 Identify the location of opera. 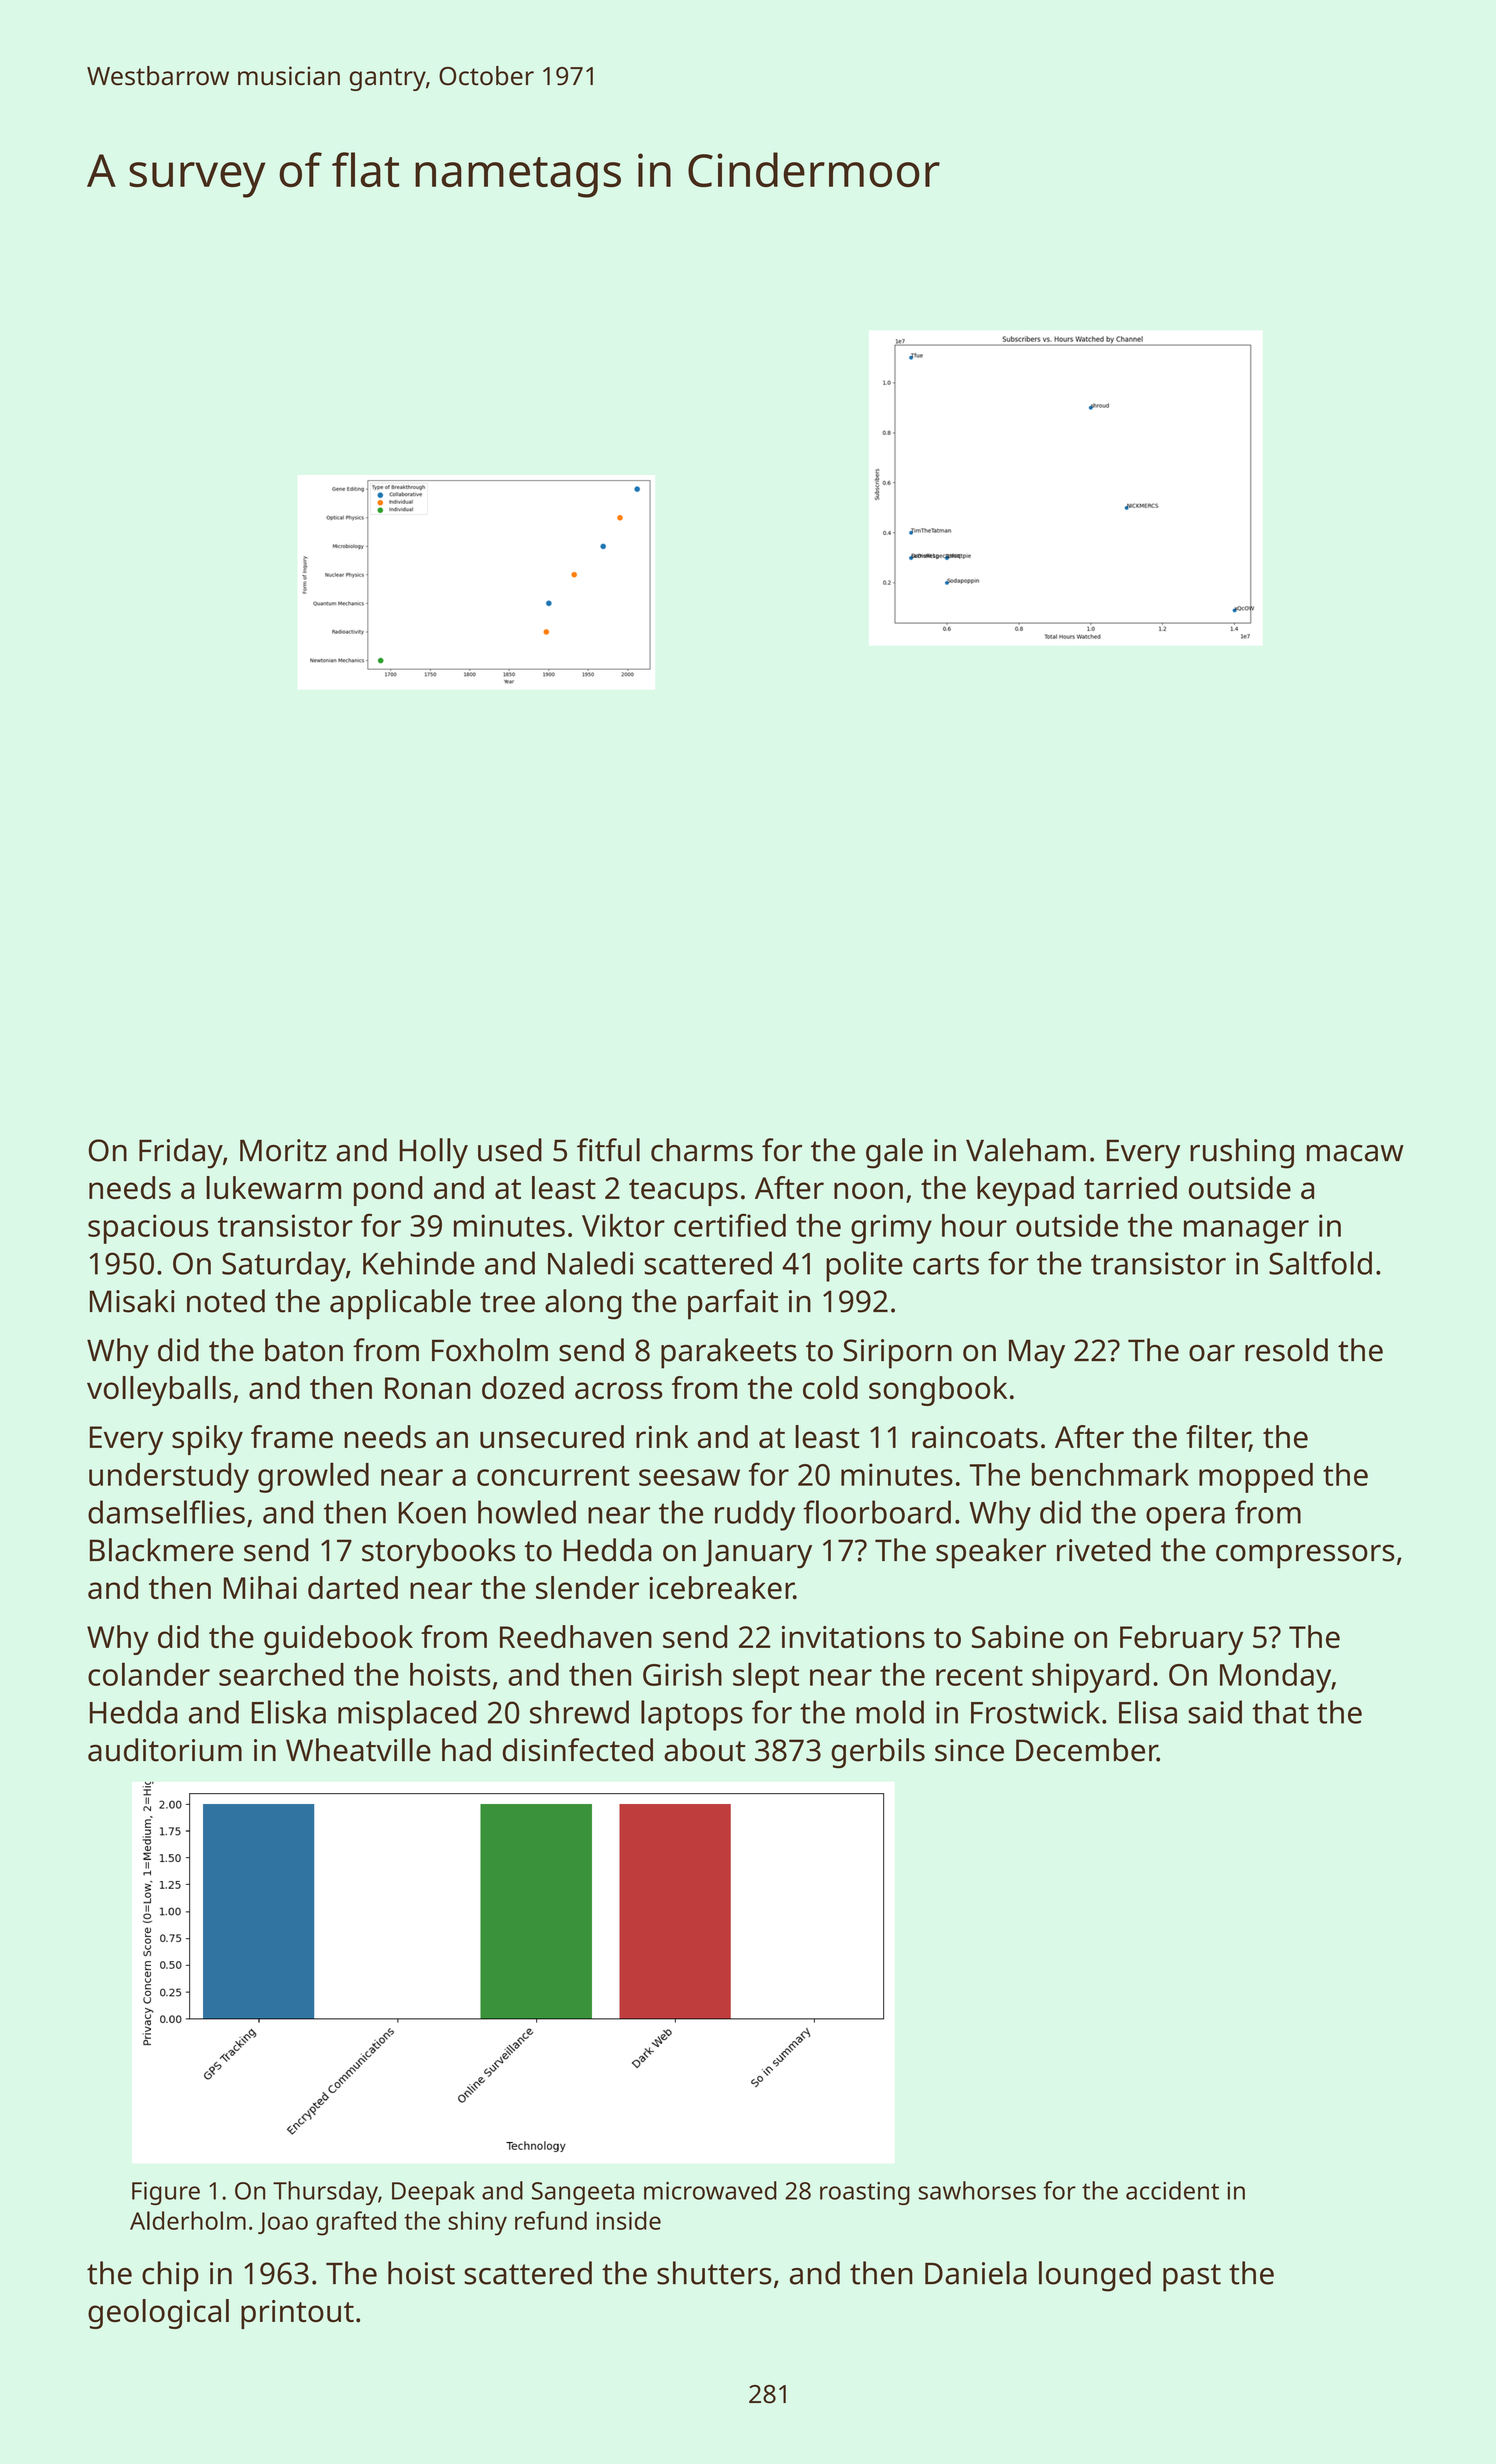
(1185, 1519).
